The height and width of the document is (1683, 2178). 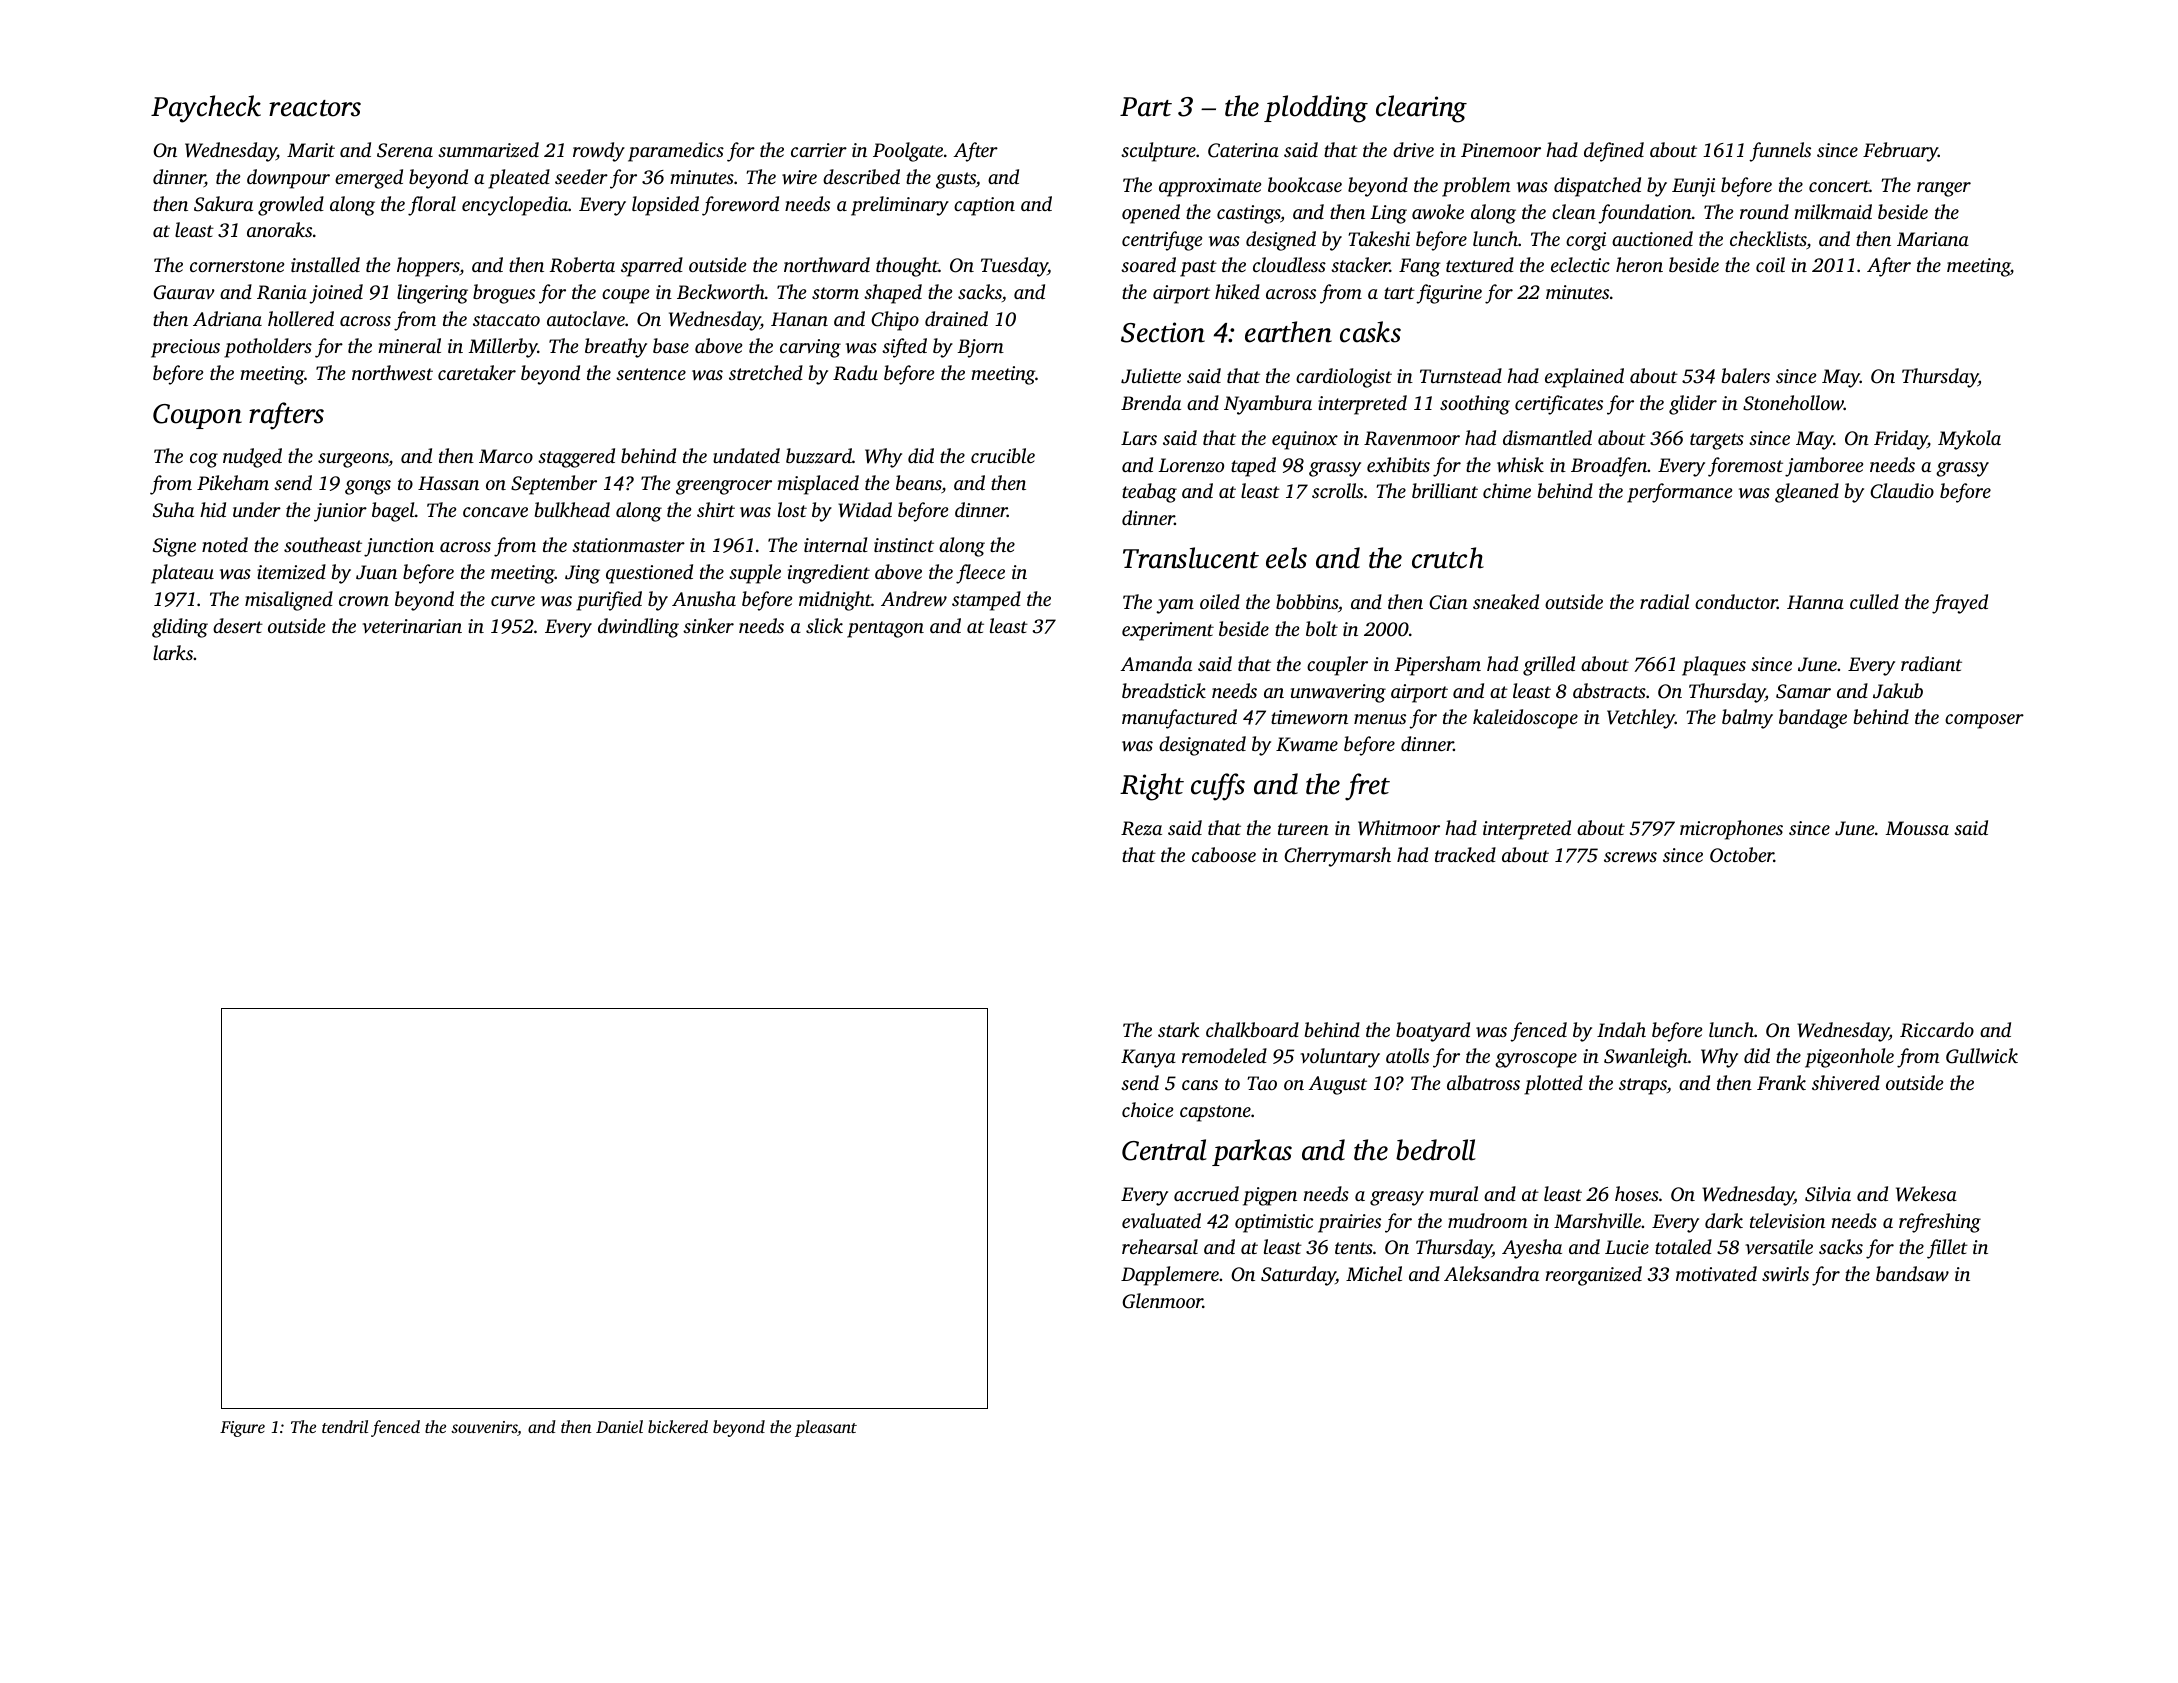 What do you see at coordinates (1152, 787) in the document?
I see `Right` at bounding box center [1152, 787].
